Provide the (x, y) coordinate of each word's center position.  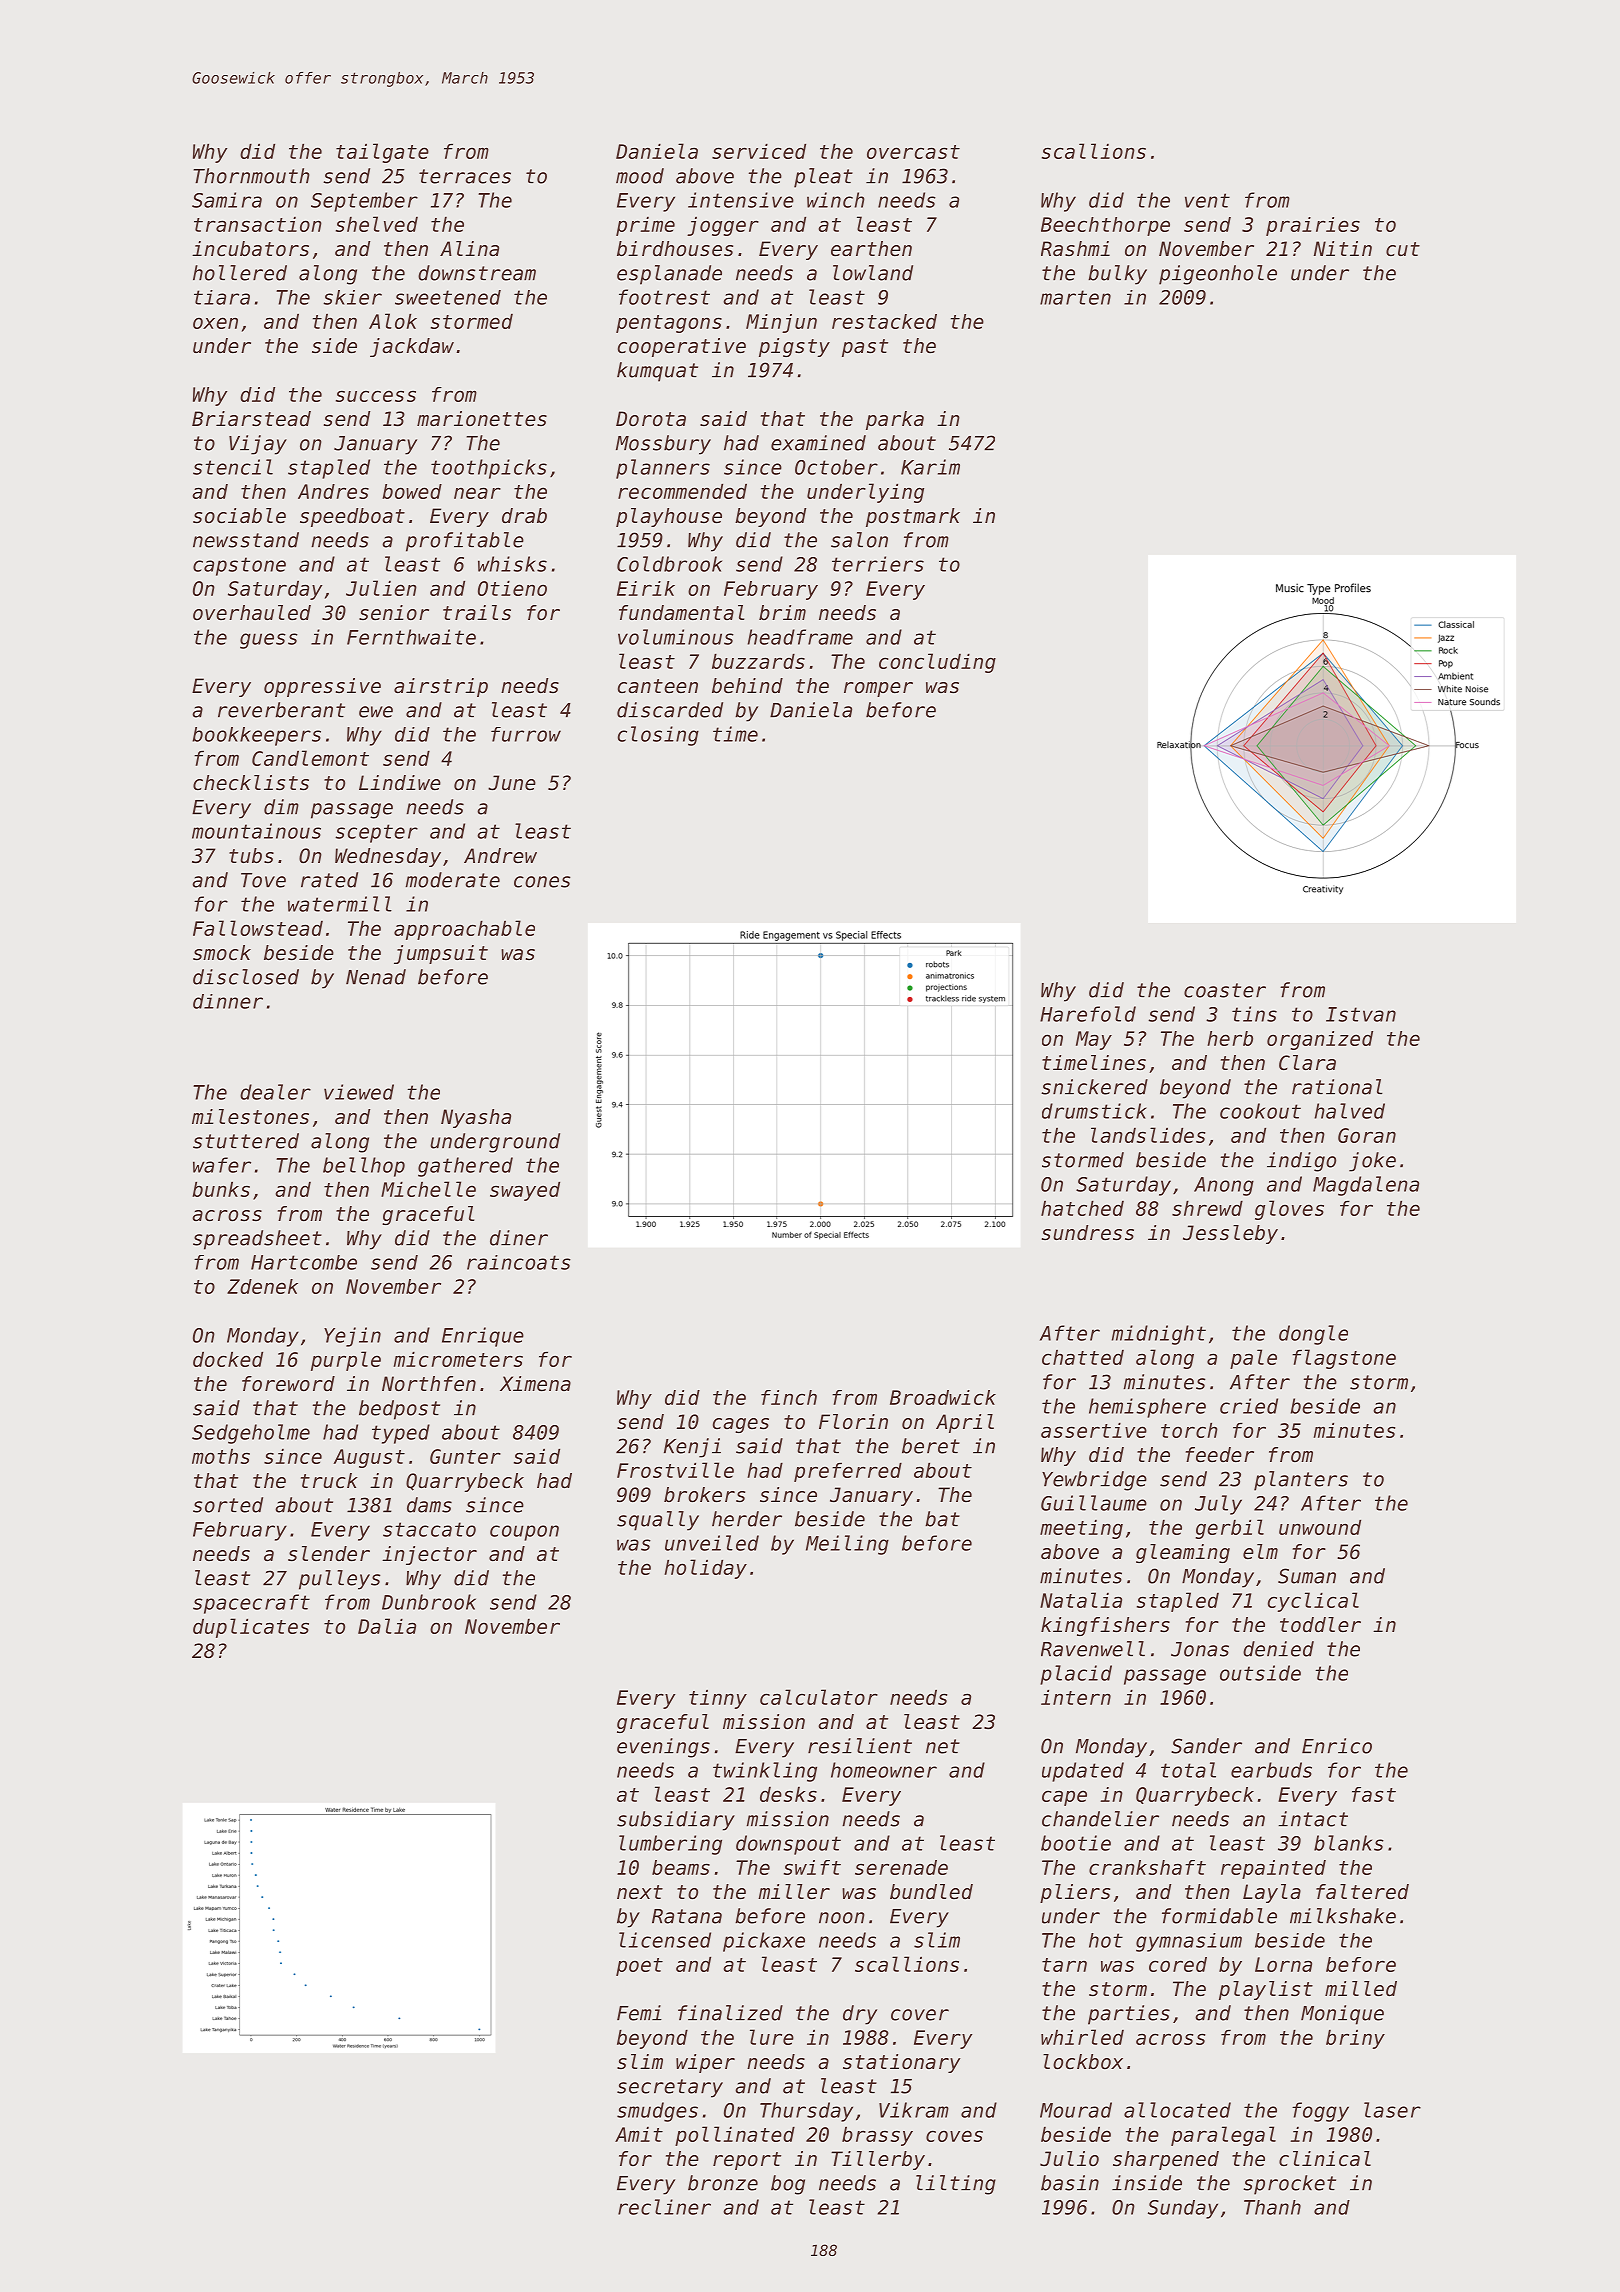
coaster (1225, 990)
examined (818, 443)
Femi (639, 2013)
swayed (525, 1191)
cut (1403, 249)
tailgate (382, 153)
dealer (275, 1092)
